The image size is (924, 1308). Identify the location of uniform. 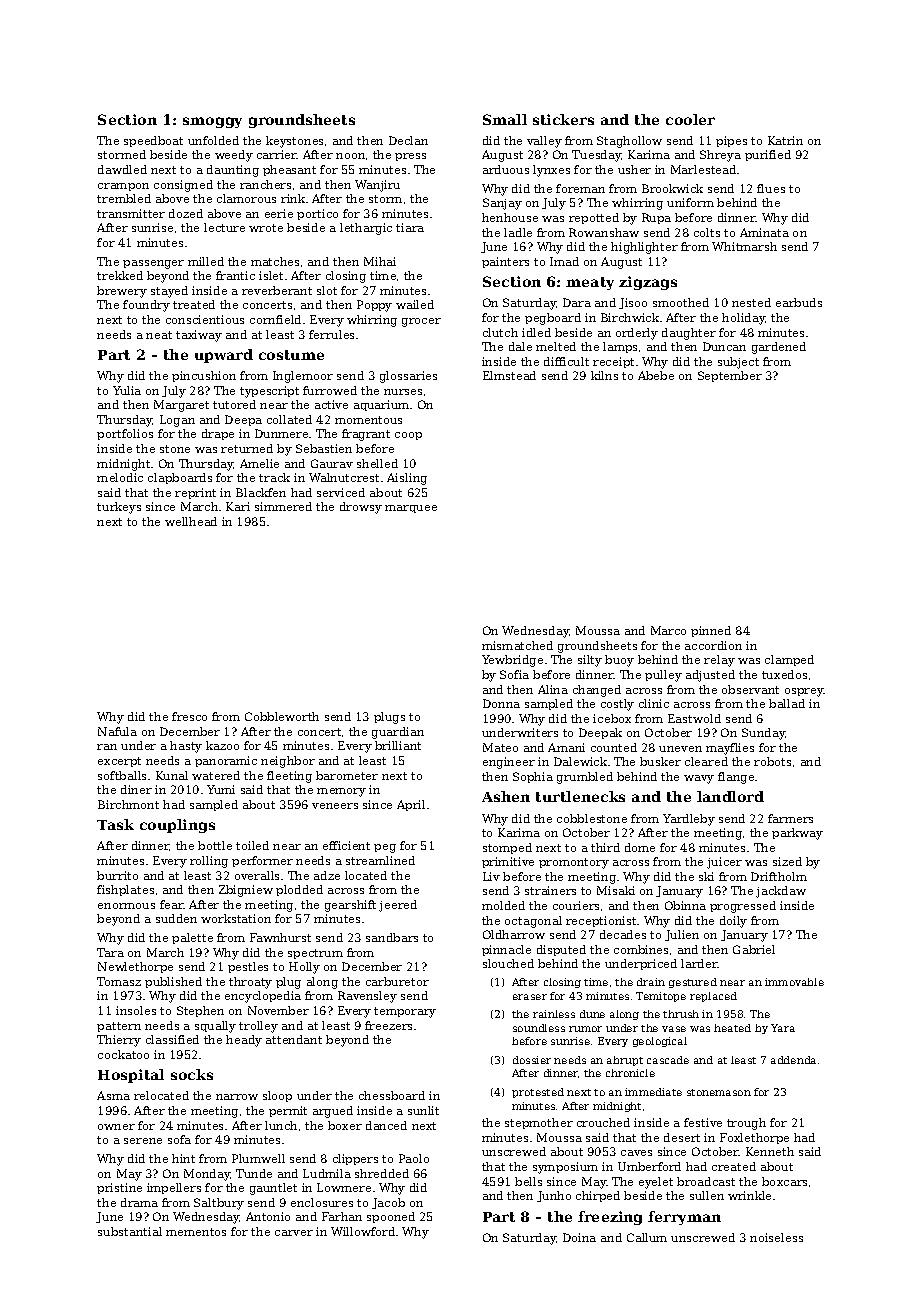
(690, 202).
